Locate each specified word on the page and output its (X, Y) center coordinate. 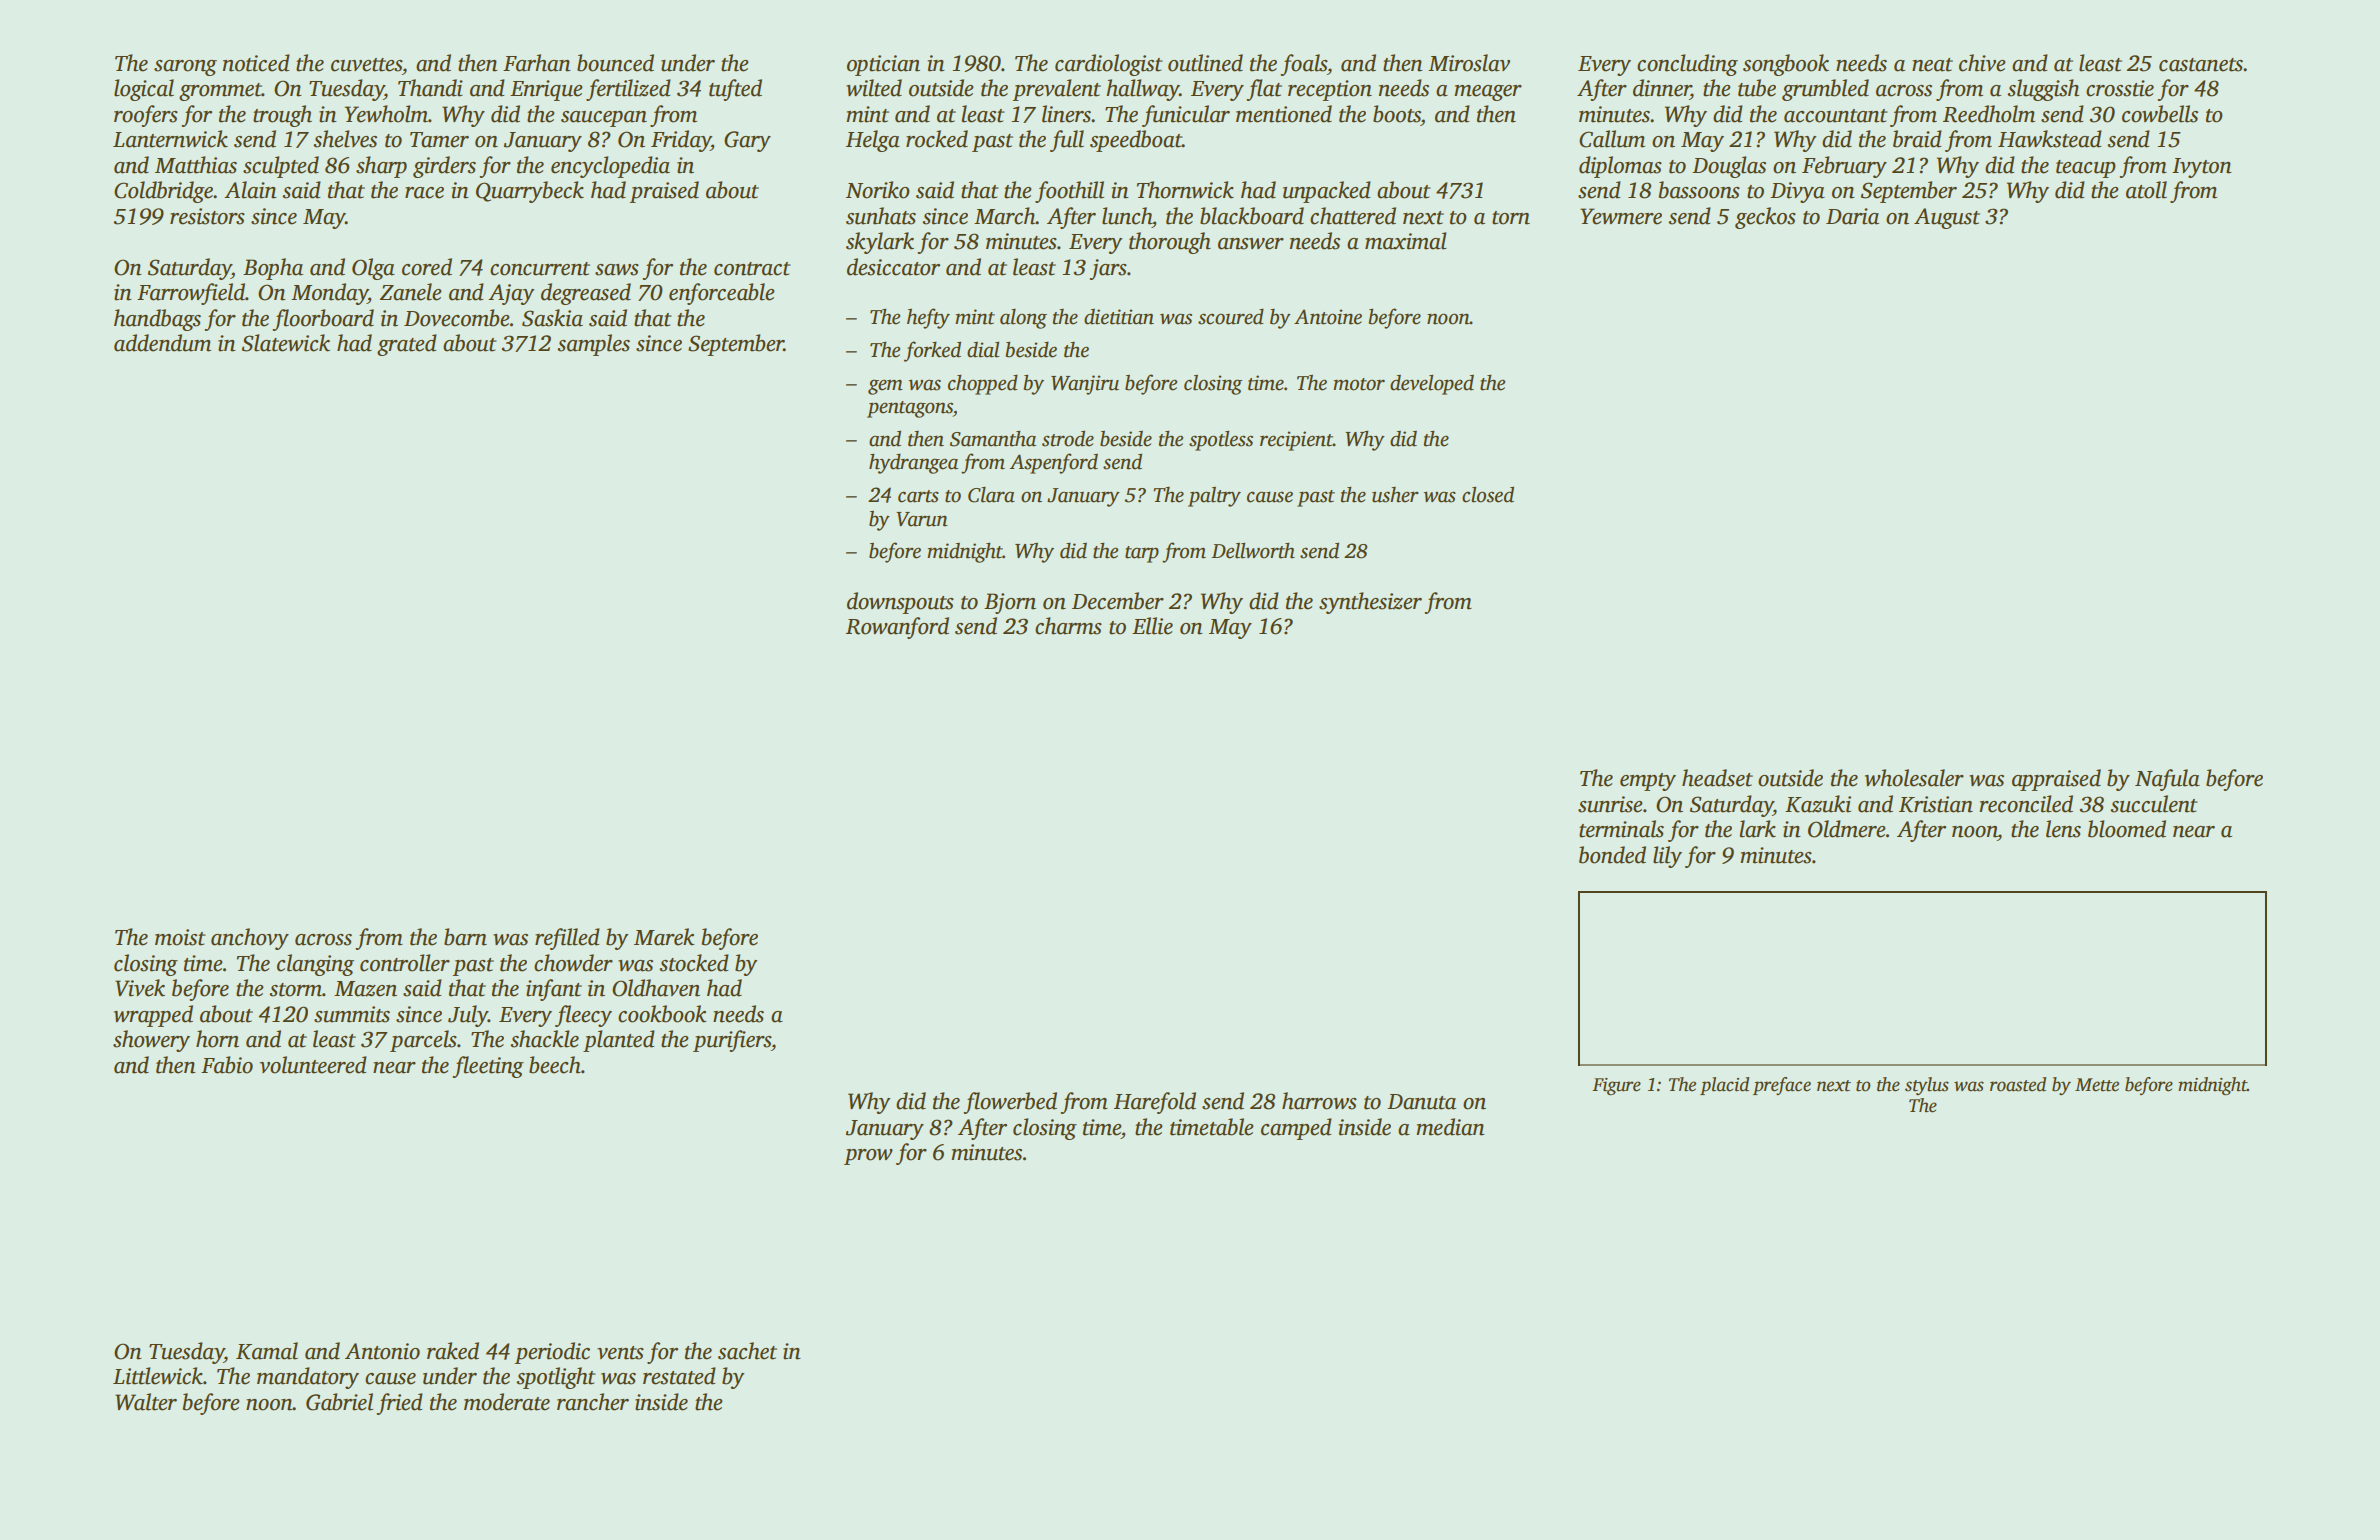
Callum (1612, 139)
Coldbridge (163, 192)
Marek (664, 937)
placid (1724, 1086)
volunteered (313, 1065)
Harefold (1155, 1103)
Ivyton (2202, 168)
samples (593, 345)
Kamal (267, 1351)
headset (1717, 778)
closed (1488, 494)
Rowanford (897, 628)
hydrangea (913, 463)
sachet (747, 1351)
